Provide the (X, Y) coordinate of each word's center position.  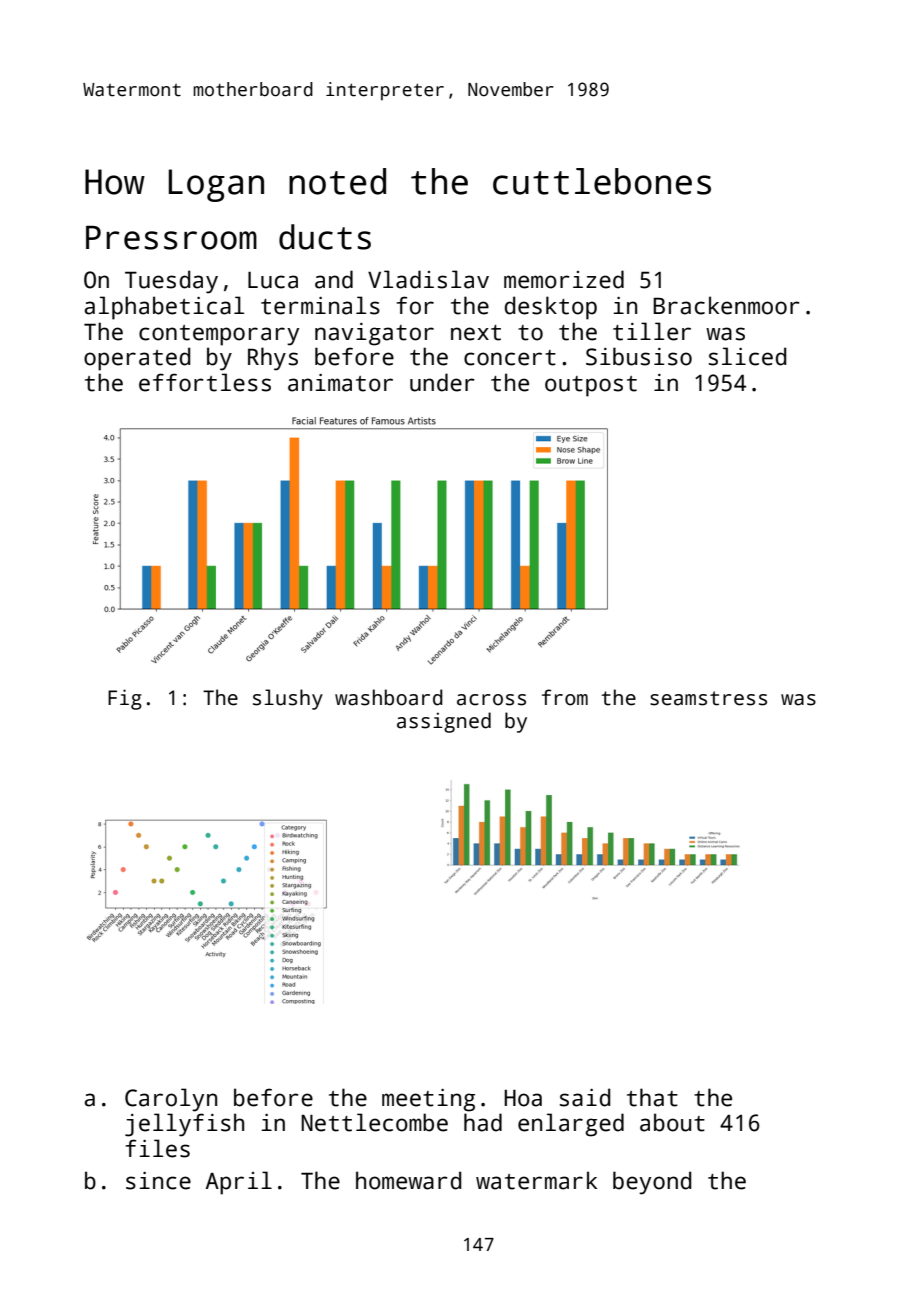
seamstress (708, 698)
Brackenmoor (726, 305)
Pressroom (171, 238)
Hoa (523, 1098)
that (652, 1097)
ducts (325, 237)
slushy (288, 699)
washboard (389, 697)
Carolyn (171, 1100)
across (491, 700)
